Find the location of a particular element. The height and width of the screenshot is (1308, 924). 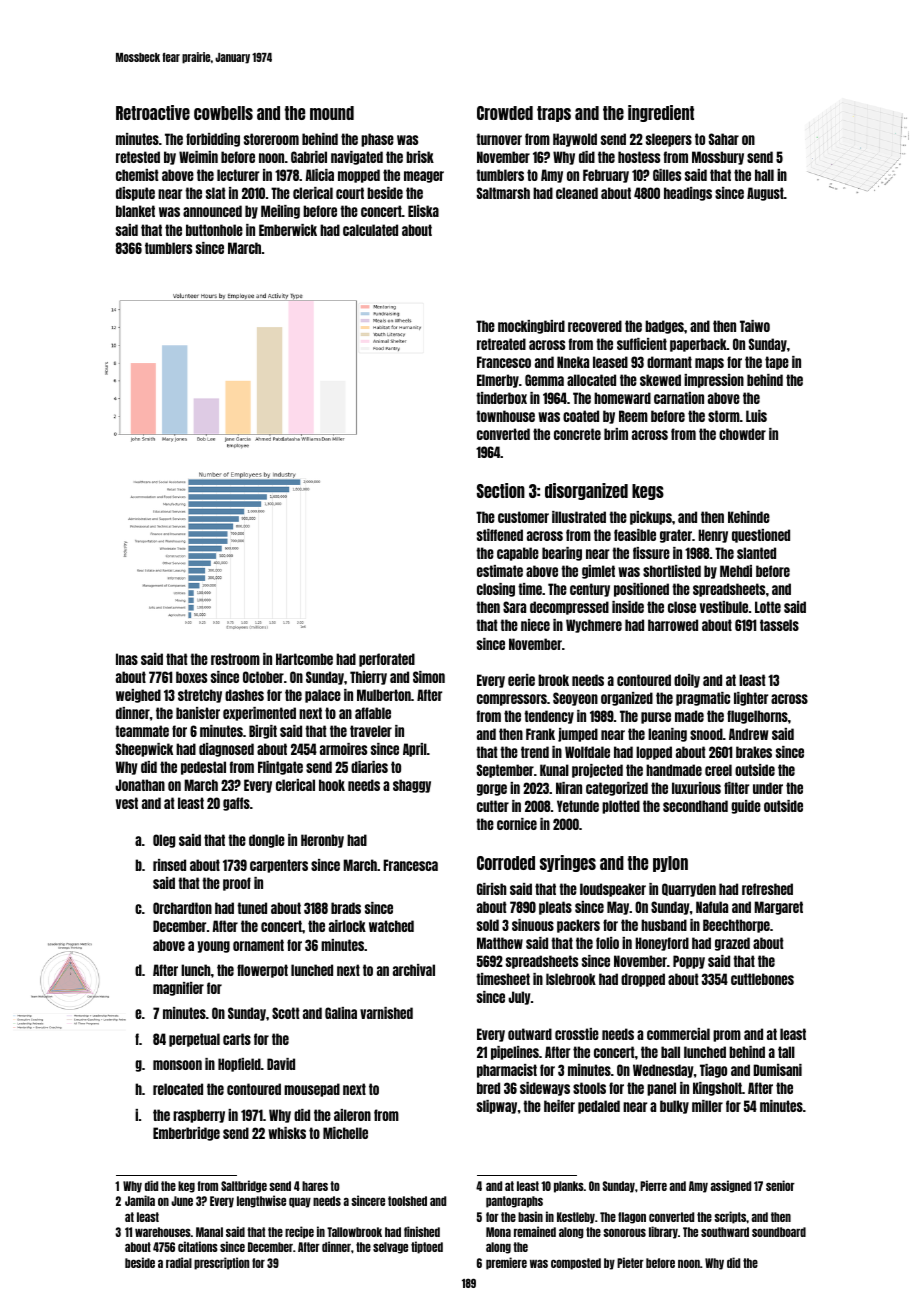

Elmerby is located at coordinates (498, 381).
